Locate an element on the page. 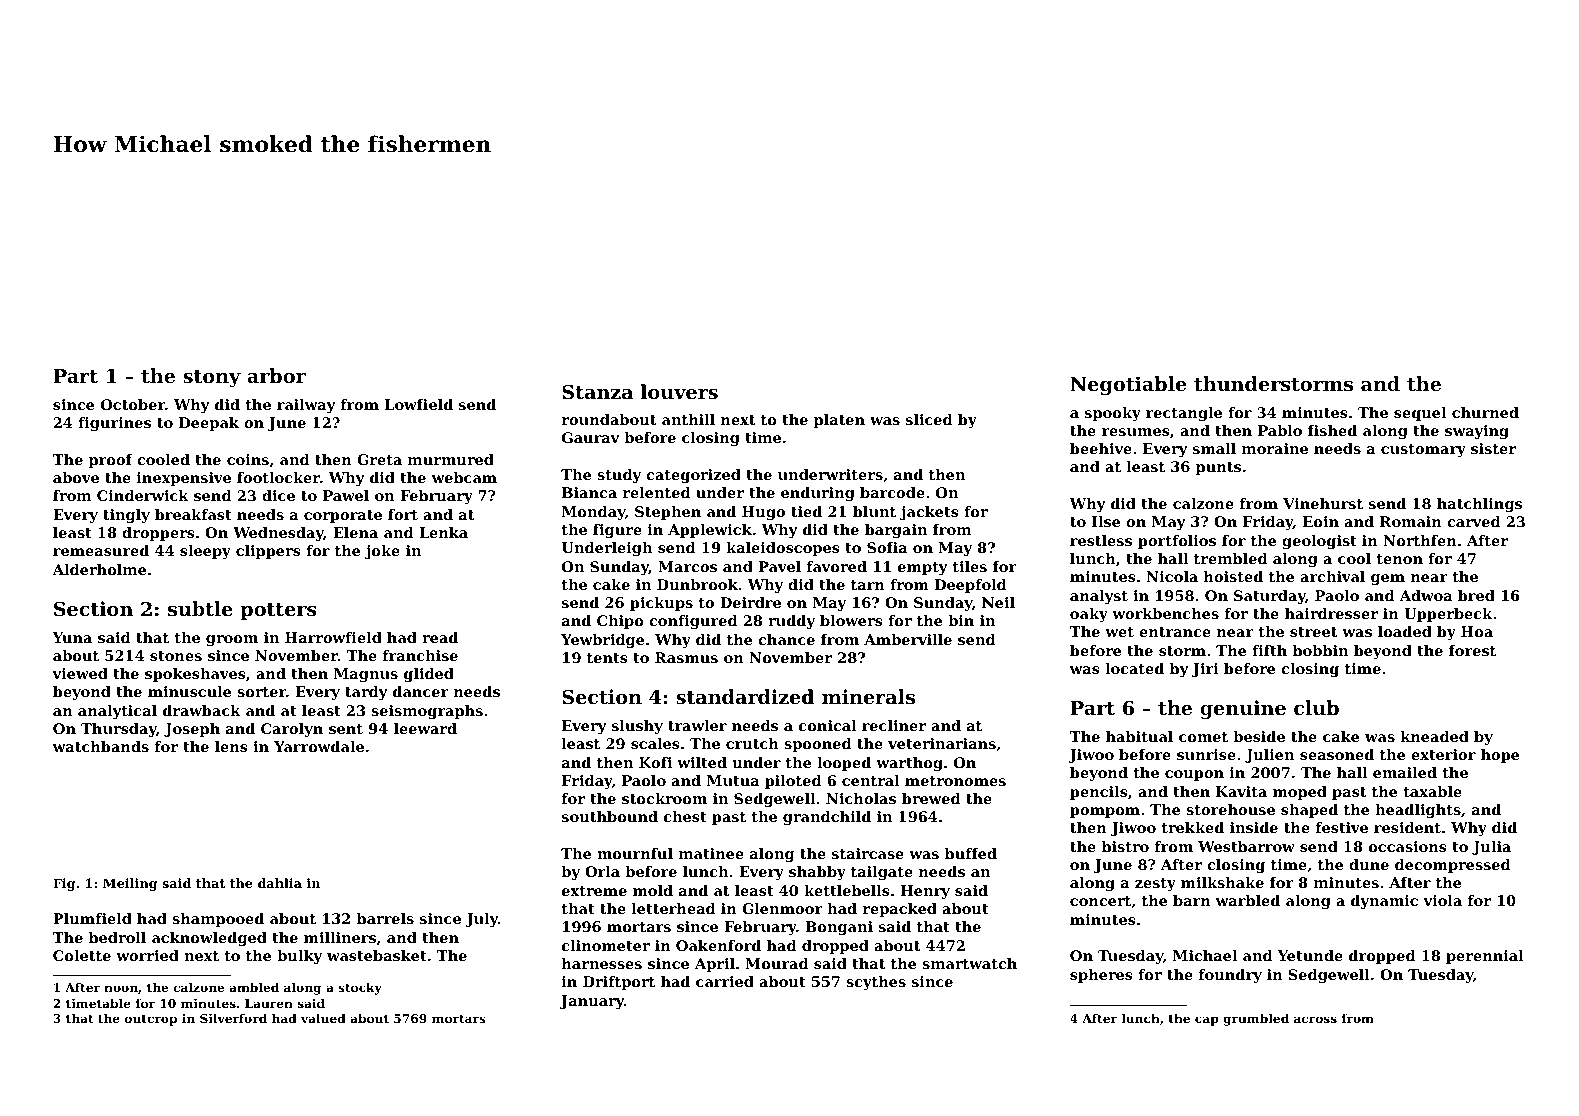  hope is located at coordinates (1500, 756).
